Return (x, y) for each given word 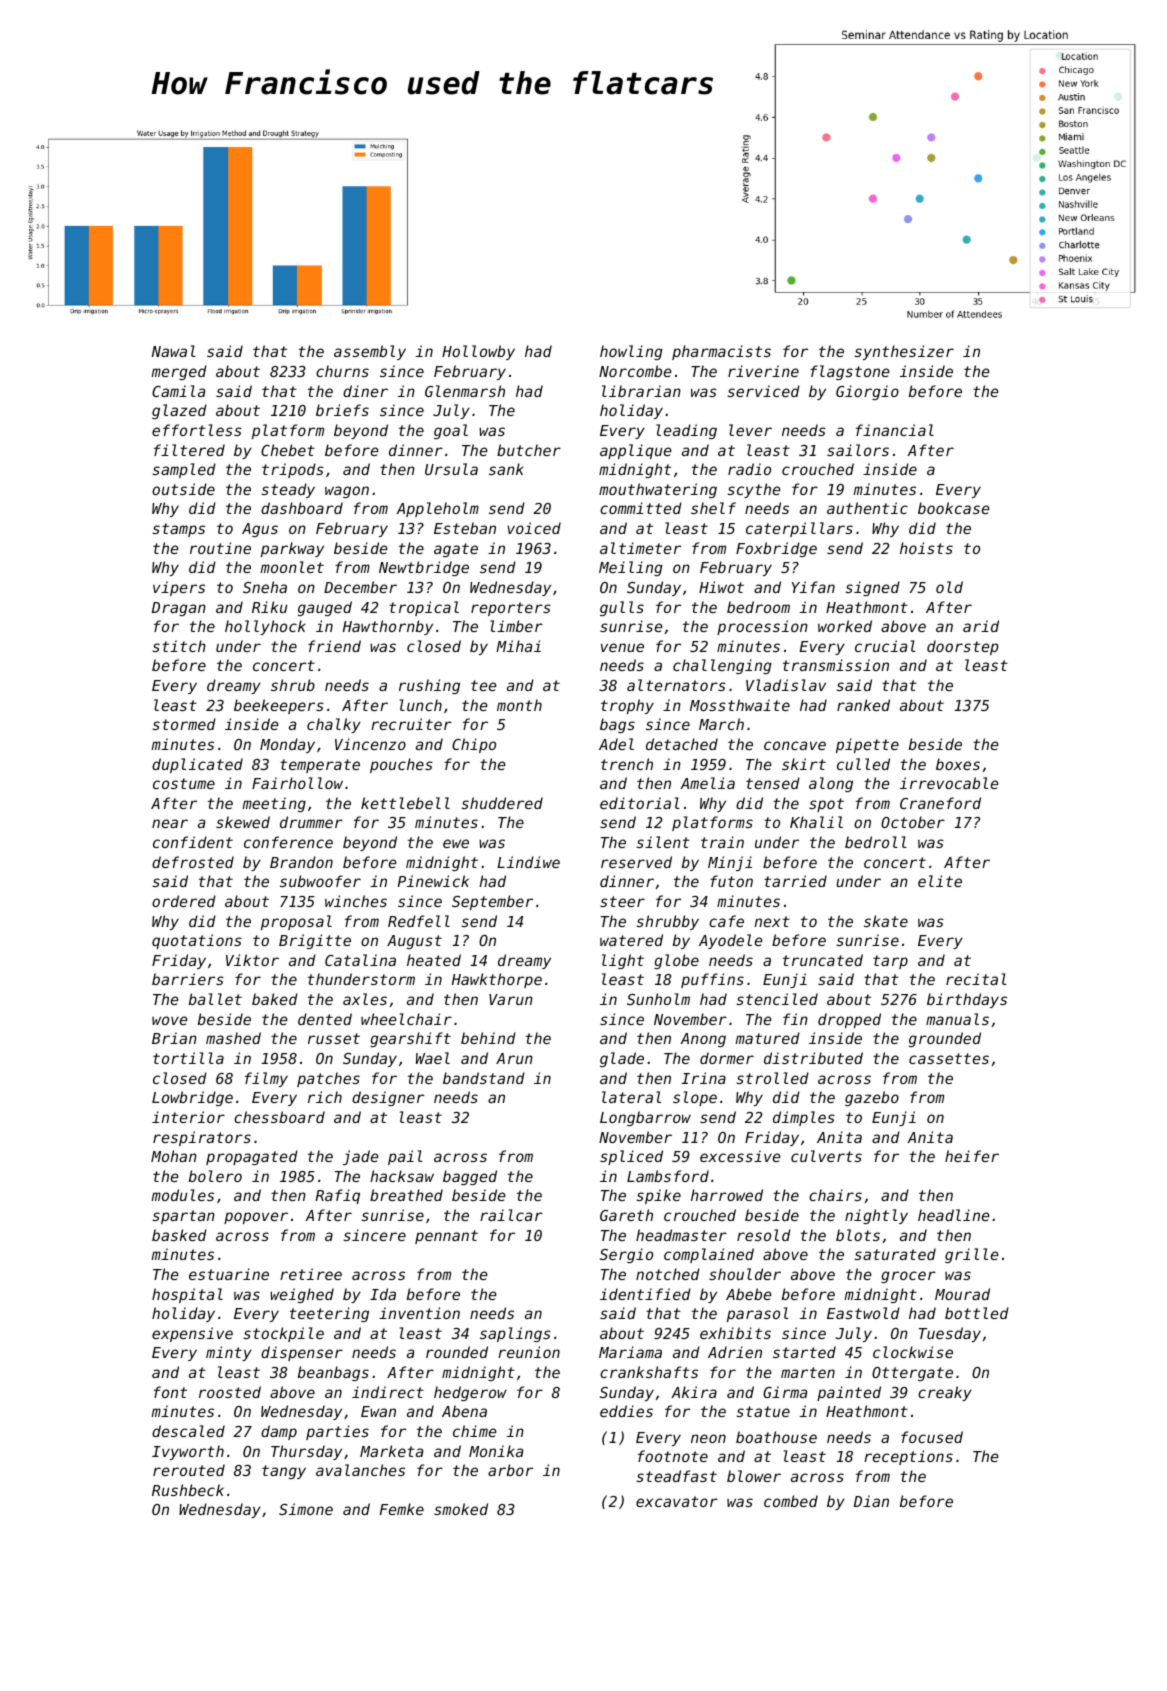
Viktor (252, 960)
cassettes (949, 1058)
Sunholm (658, 999)
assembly (370, 352)
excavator (677, 1501)
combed (791, 1501)
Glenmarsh (465, 391)
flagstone (850, 372)
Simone (306, 1509)
